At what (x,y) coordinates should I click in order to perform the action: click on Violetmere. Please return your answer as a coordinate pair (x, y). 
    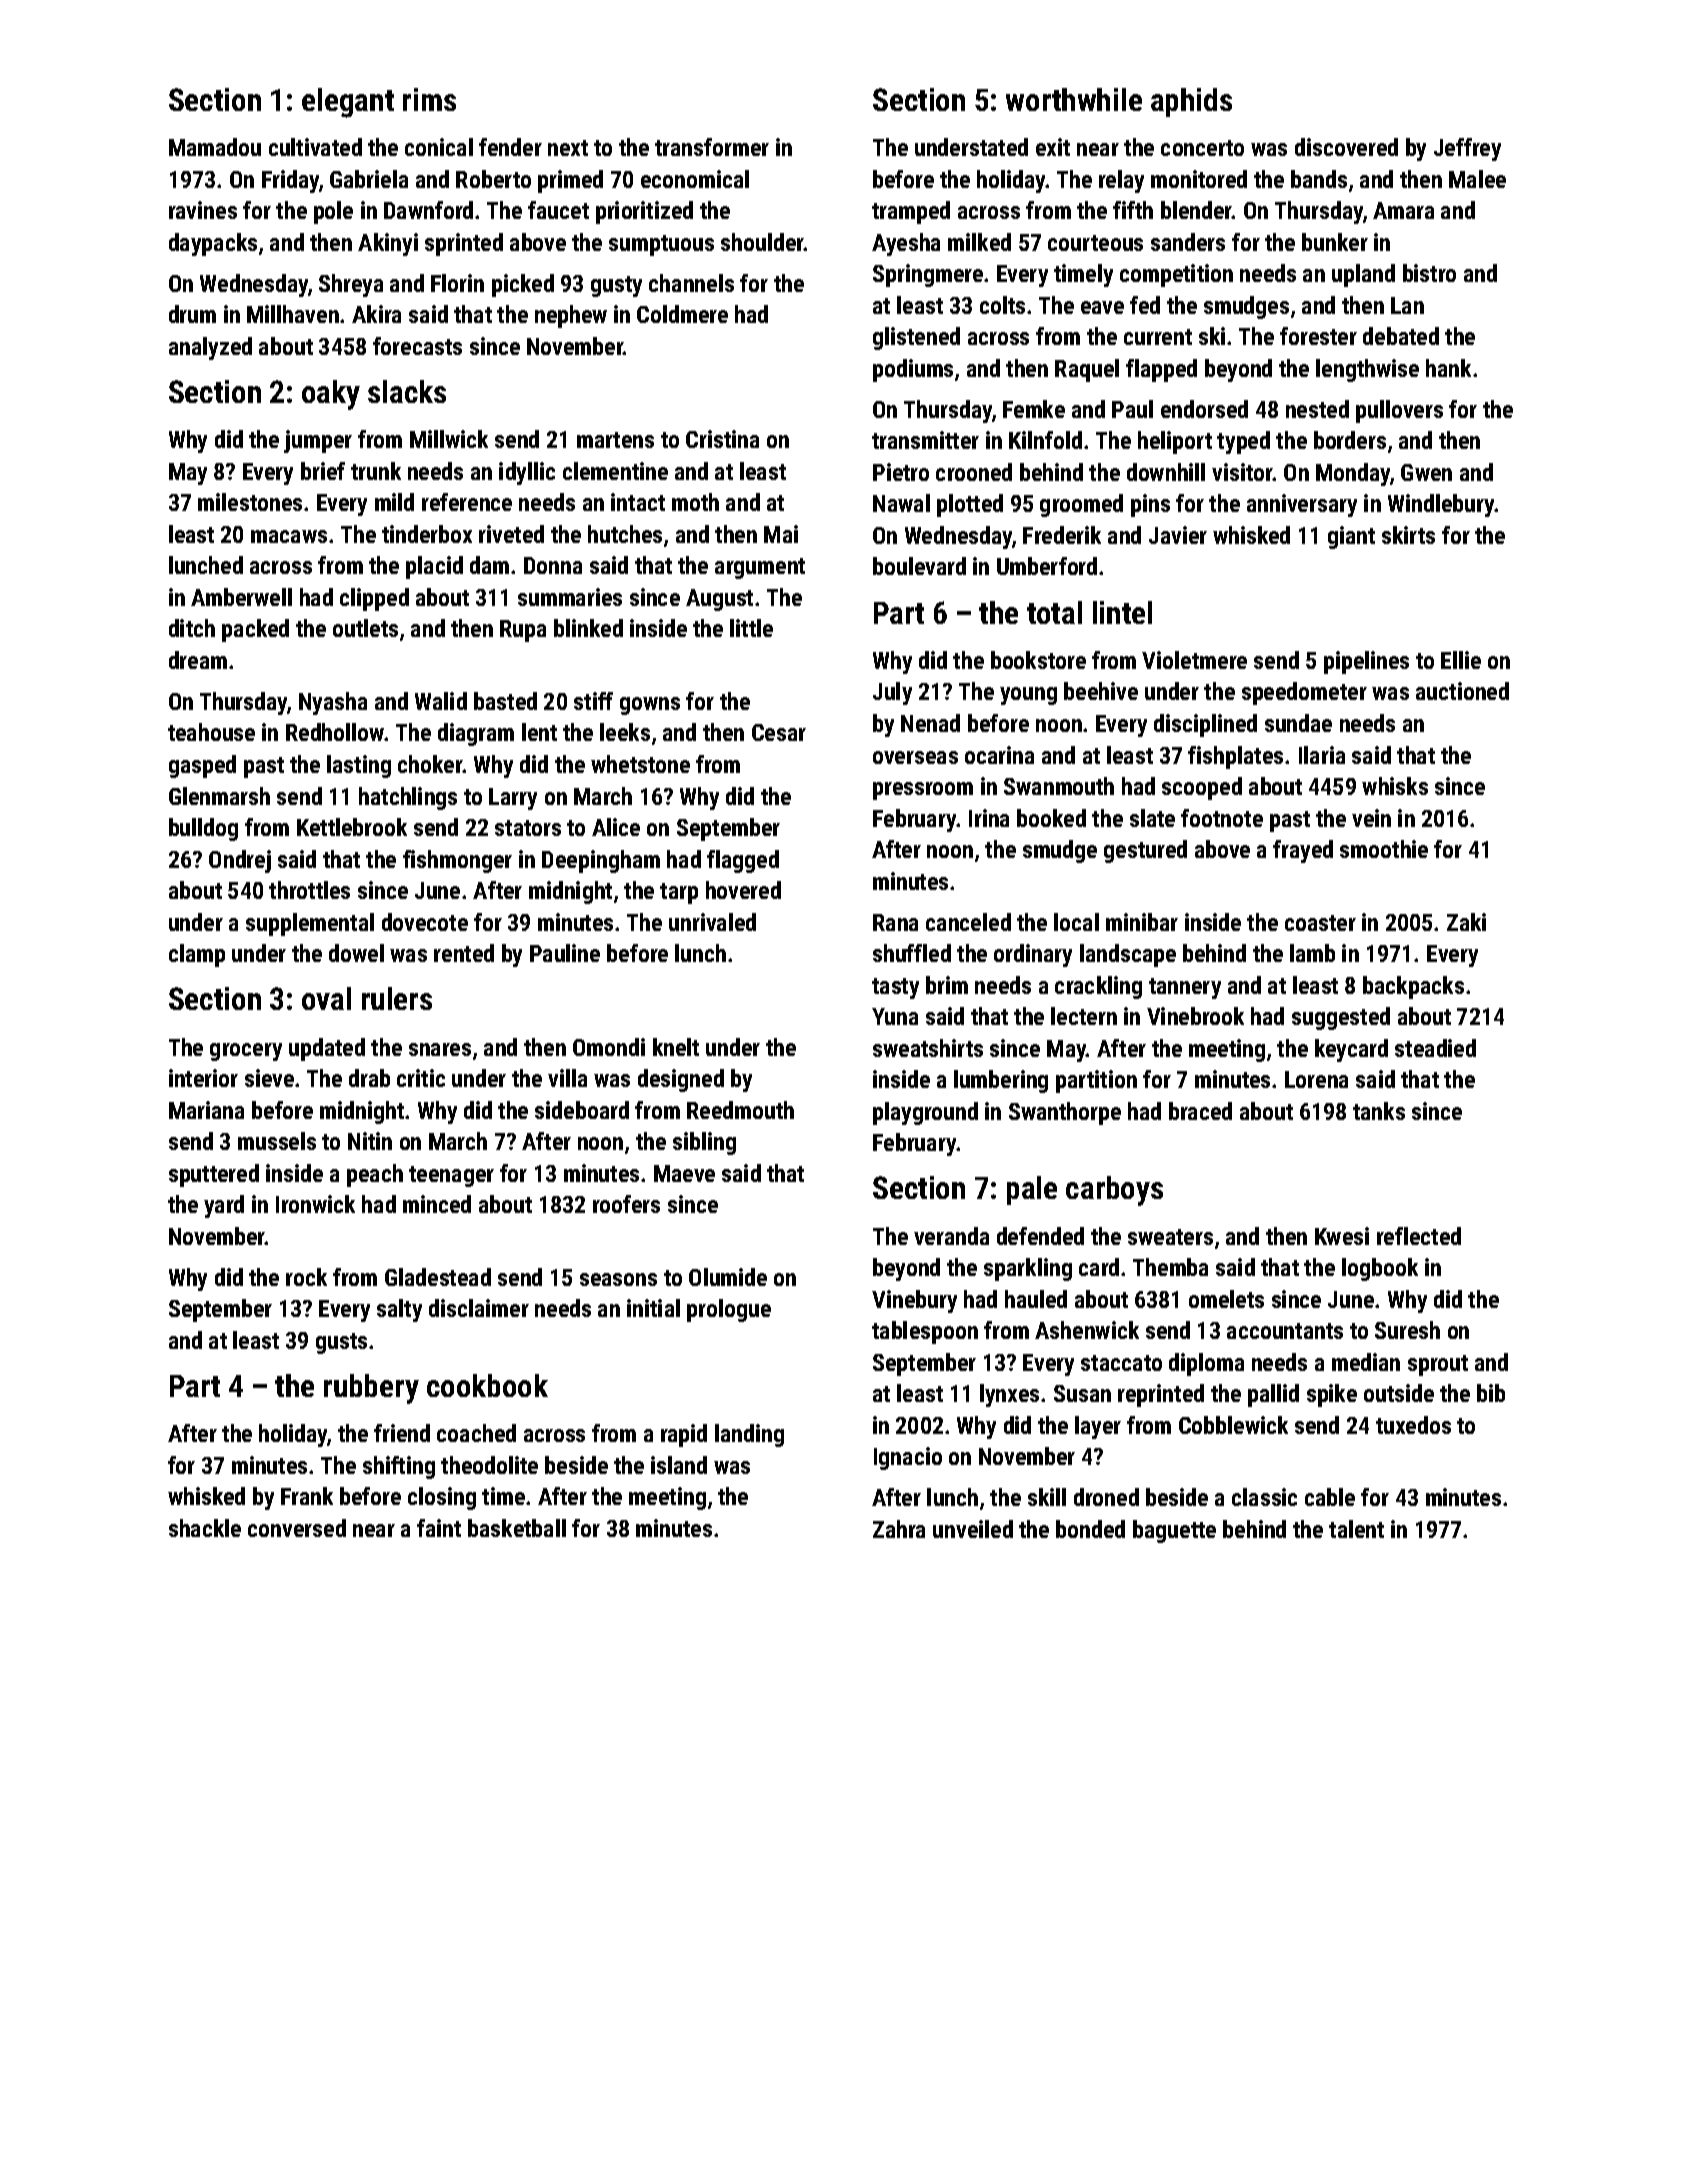
    Looking at the image, I should click on (1194, 660).
